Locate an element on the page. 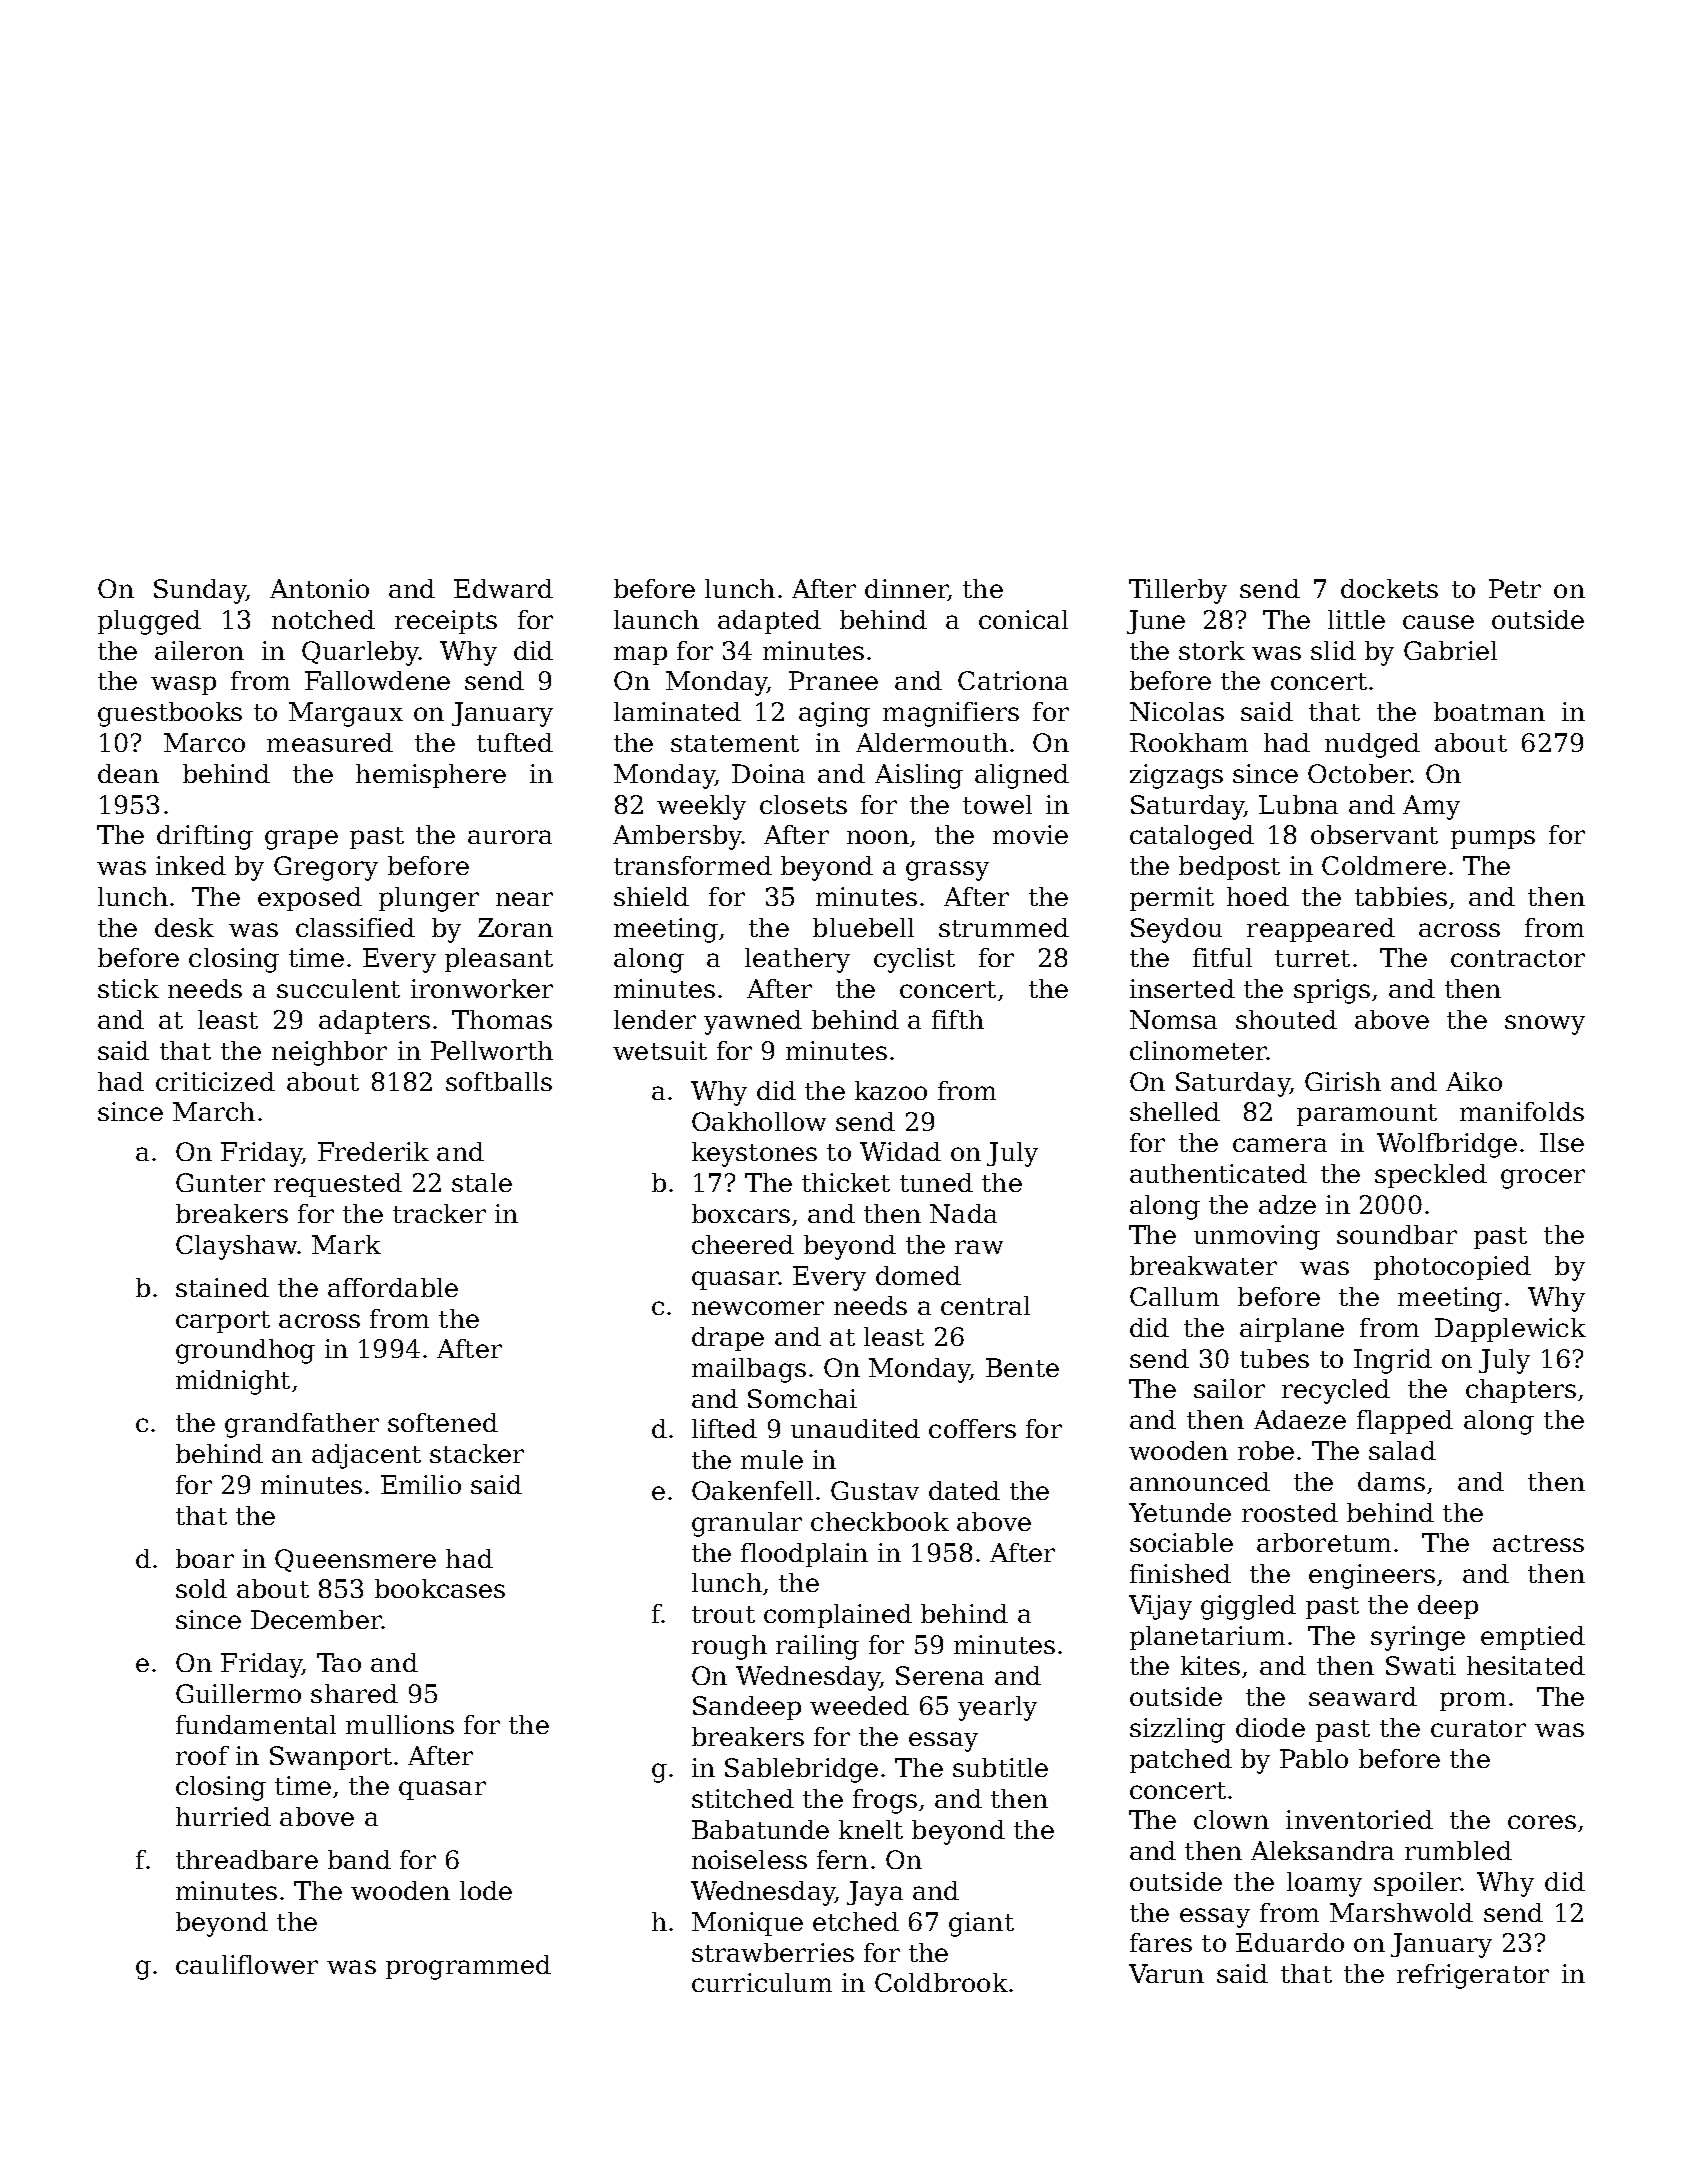  robe is located at coordinates (1266, 1450).
